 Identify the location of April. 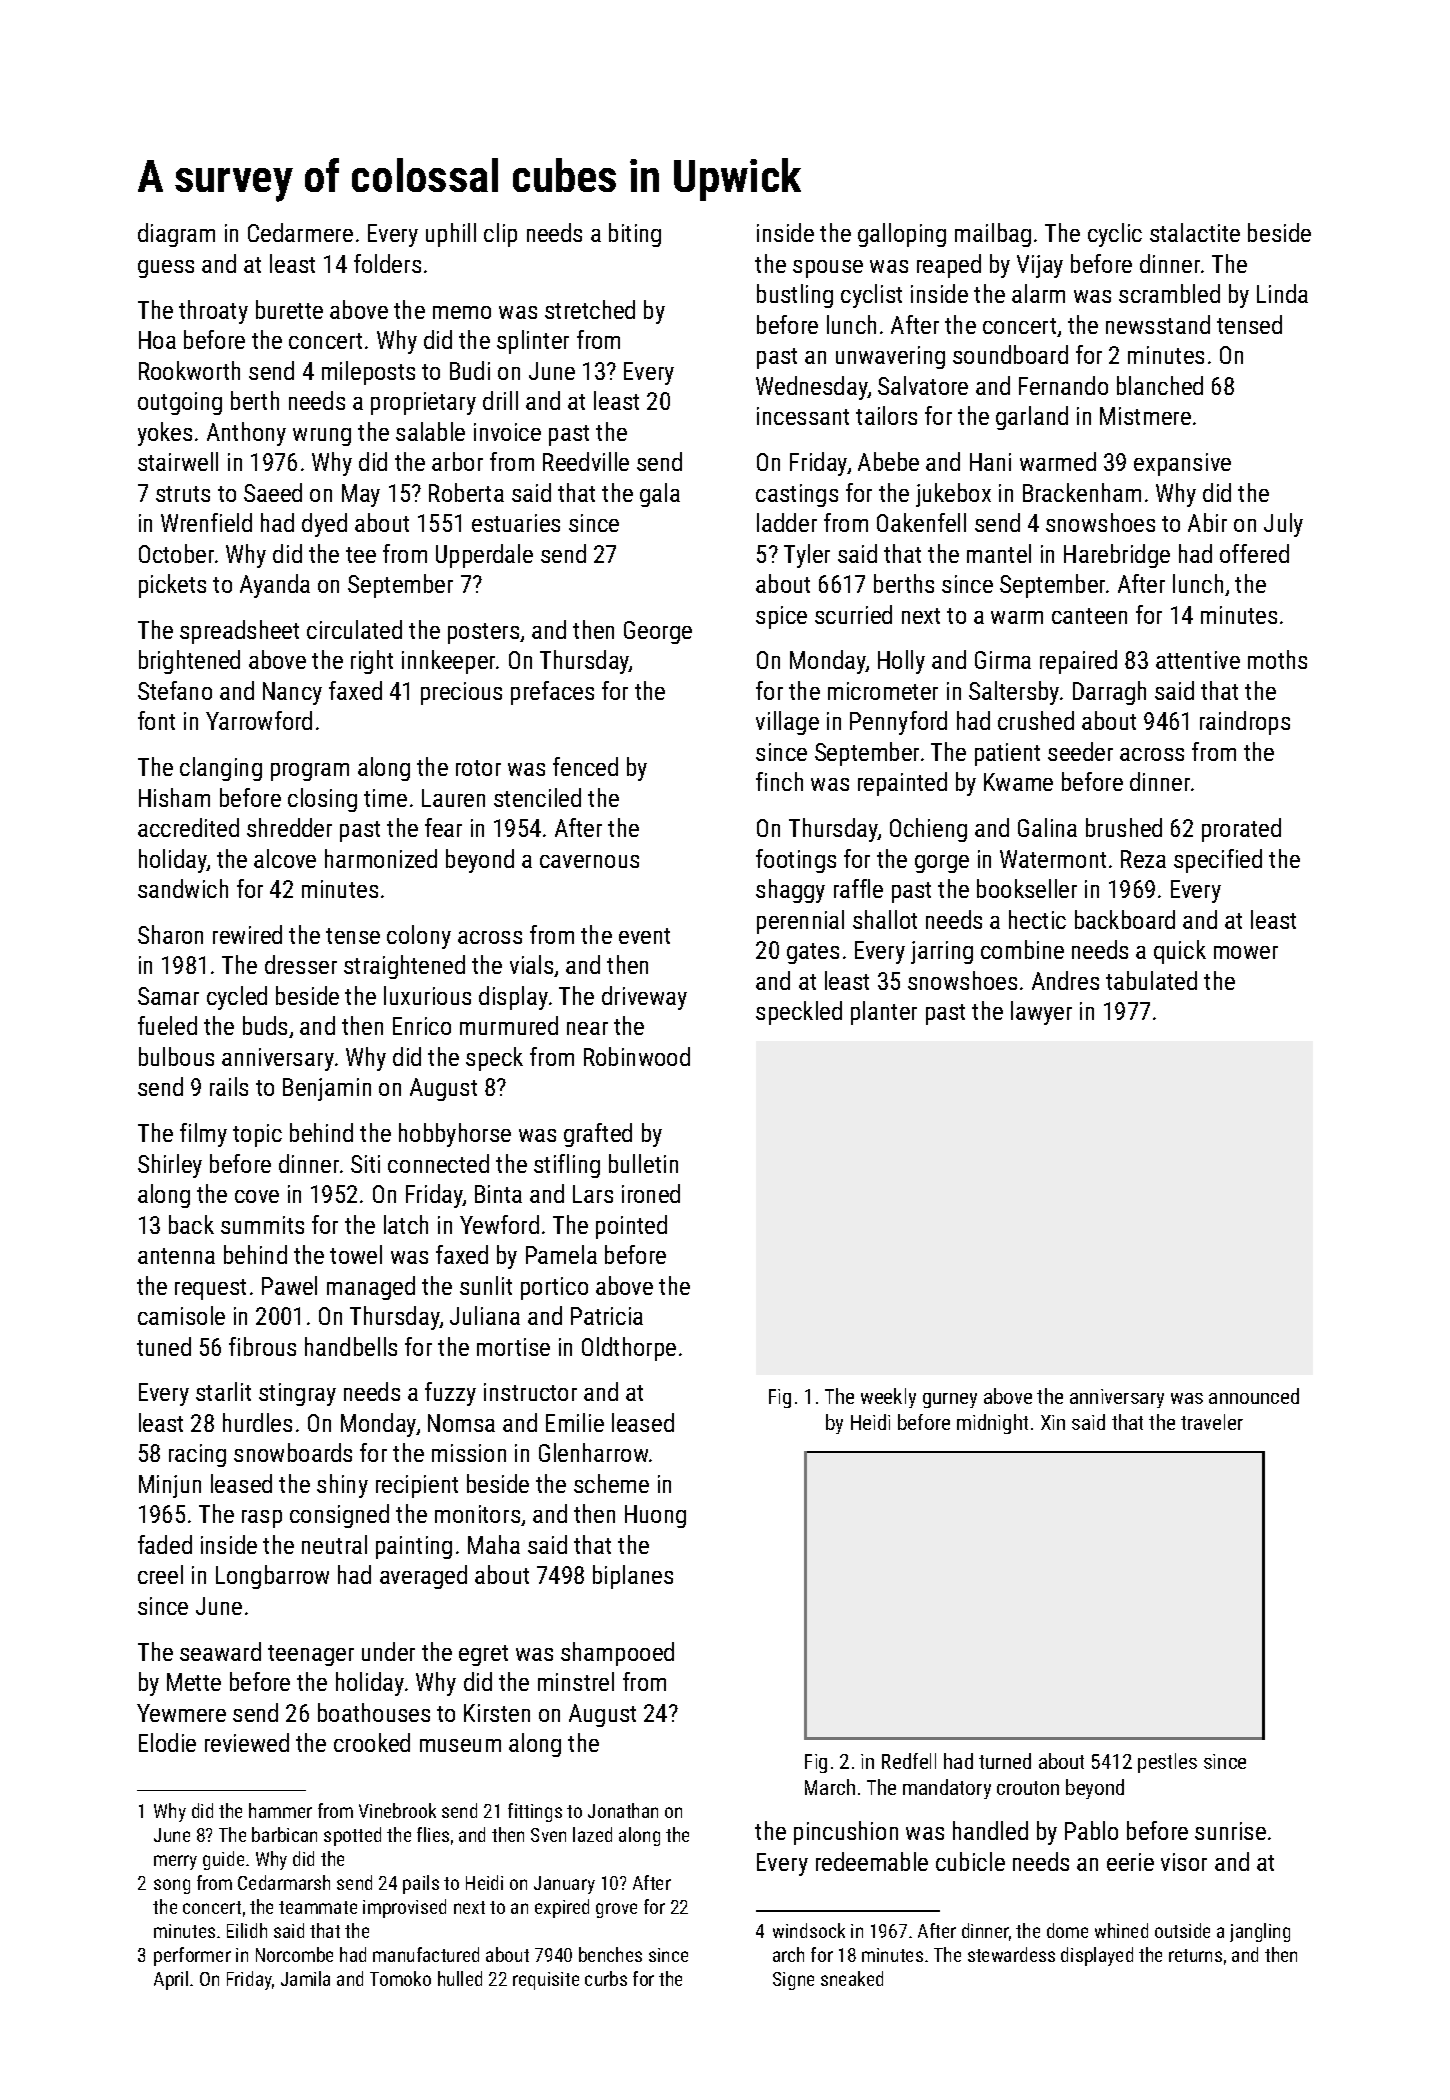
(171, 1980).
